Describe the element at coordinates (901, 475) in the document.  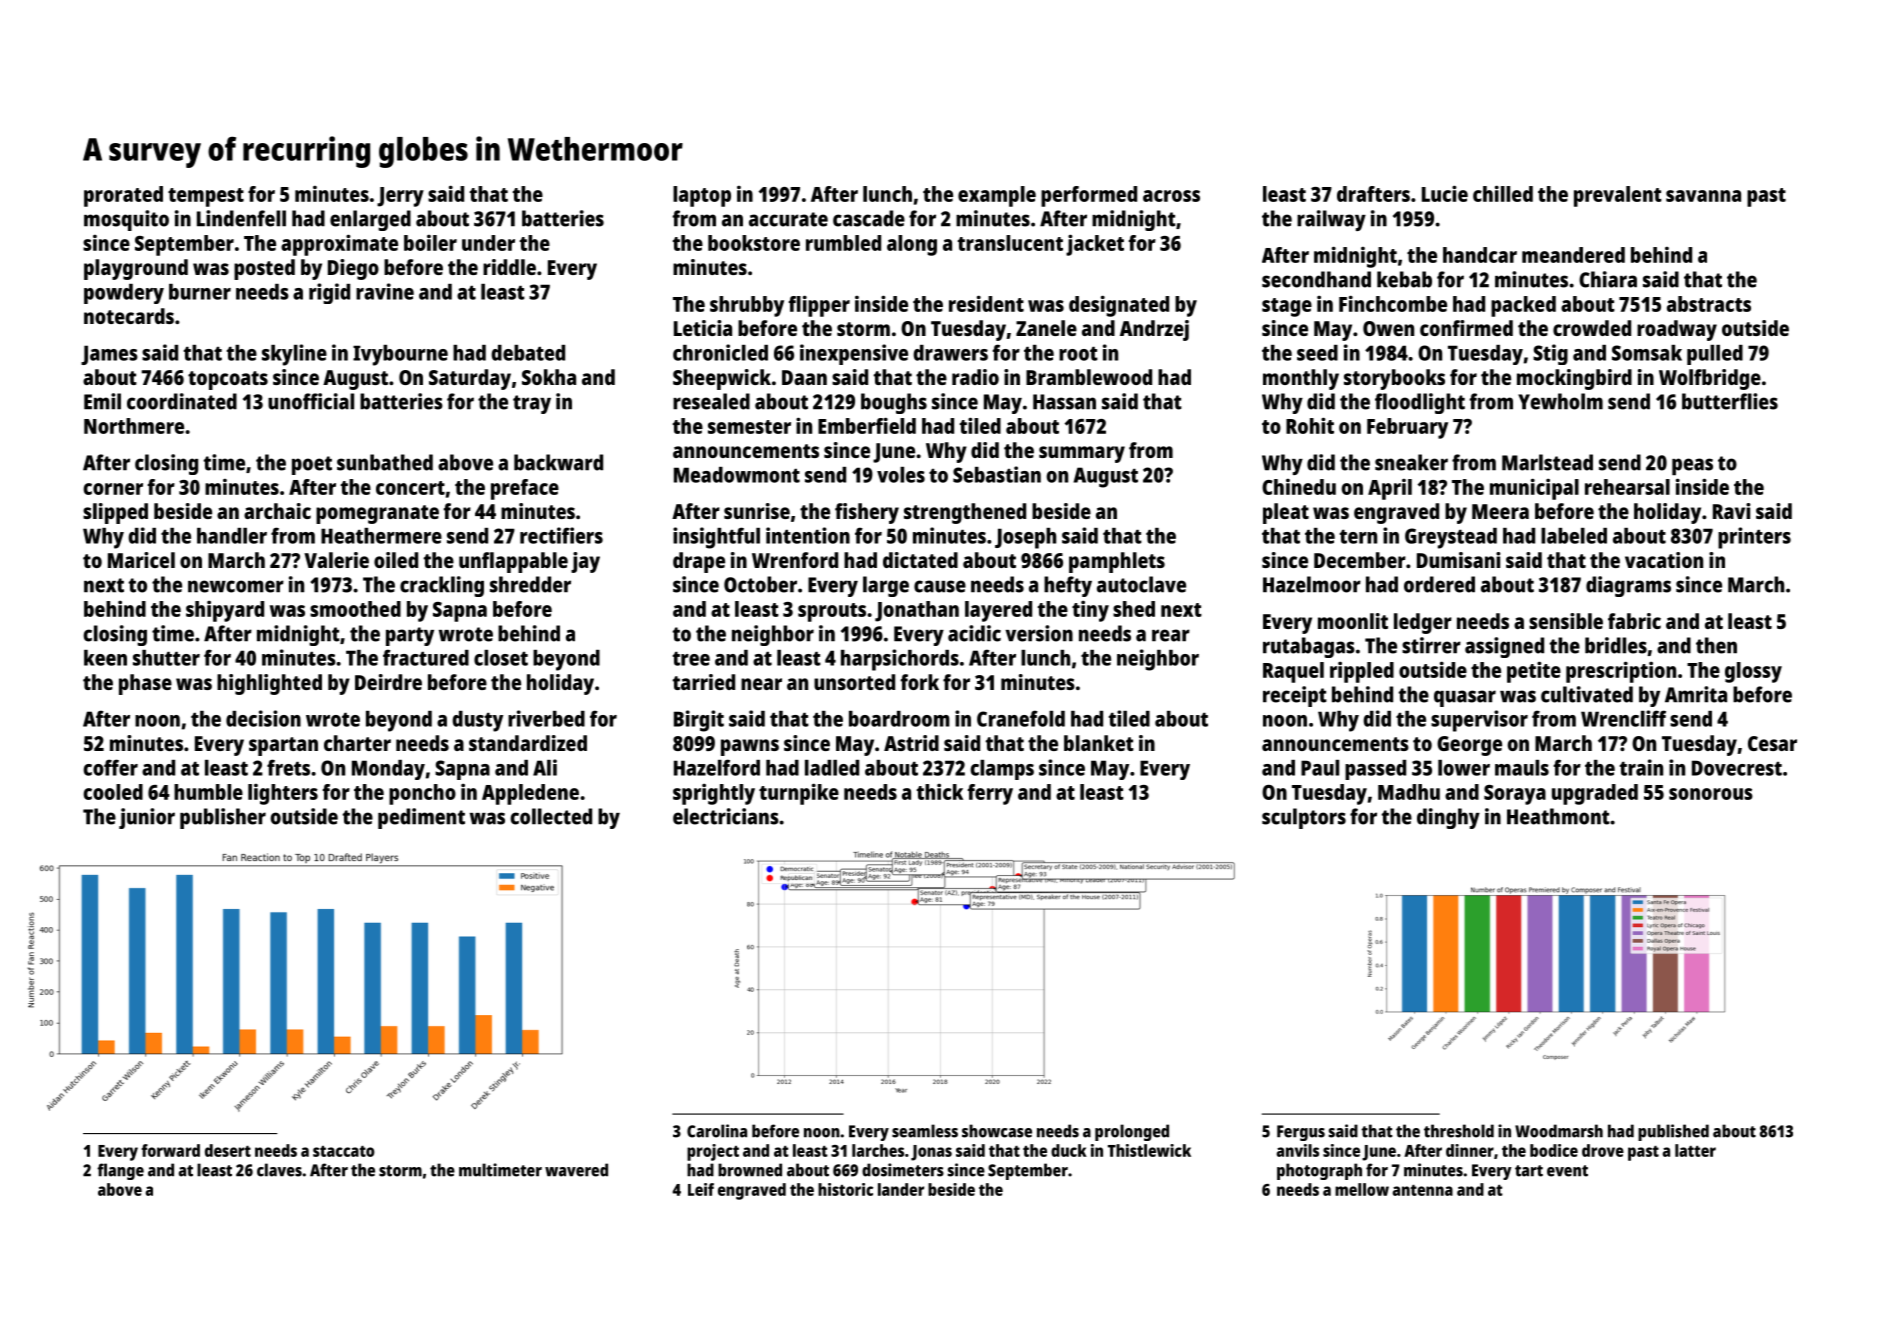
I see `voles` at that location.
